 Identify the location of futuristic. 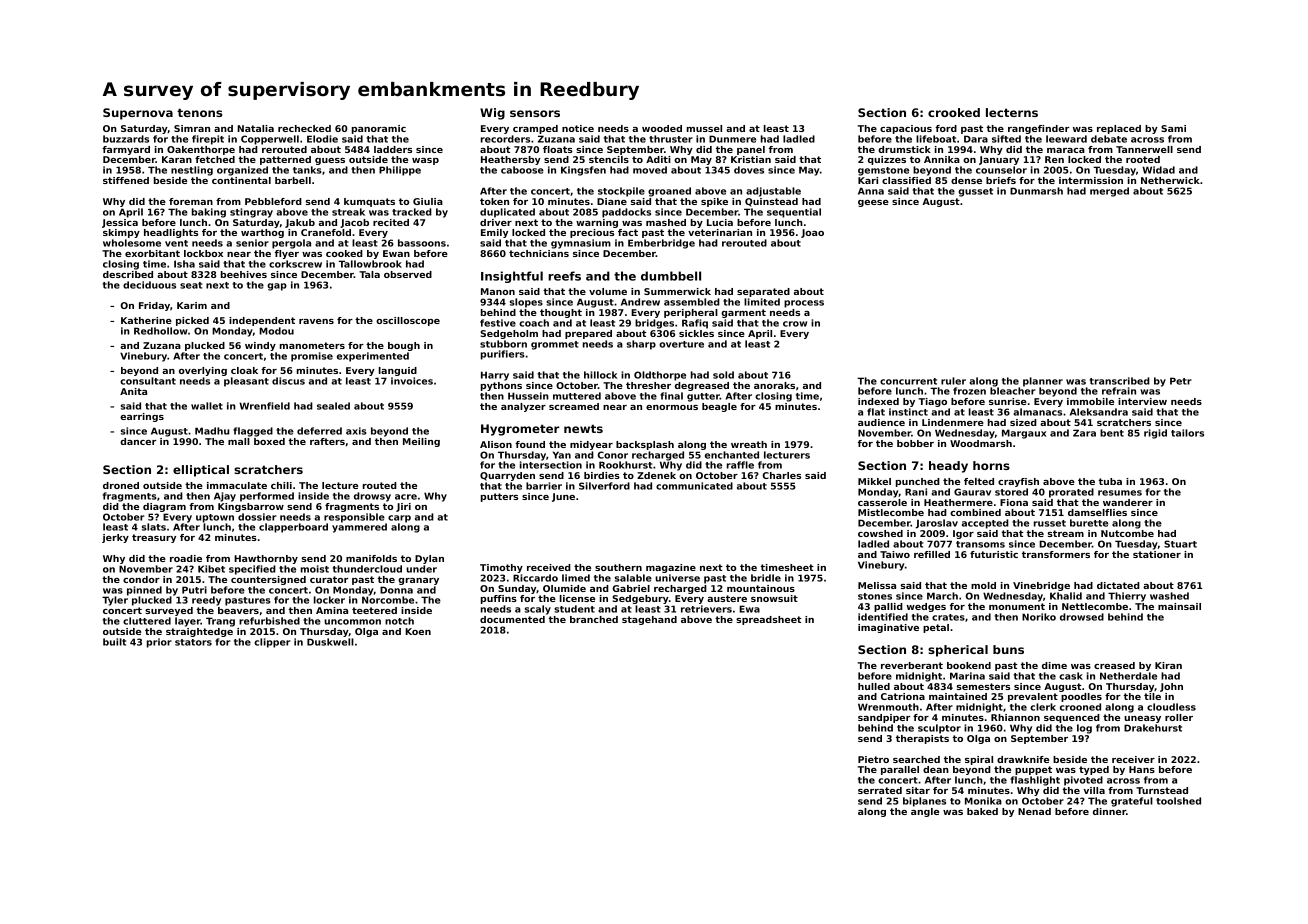
(994, 554).
